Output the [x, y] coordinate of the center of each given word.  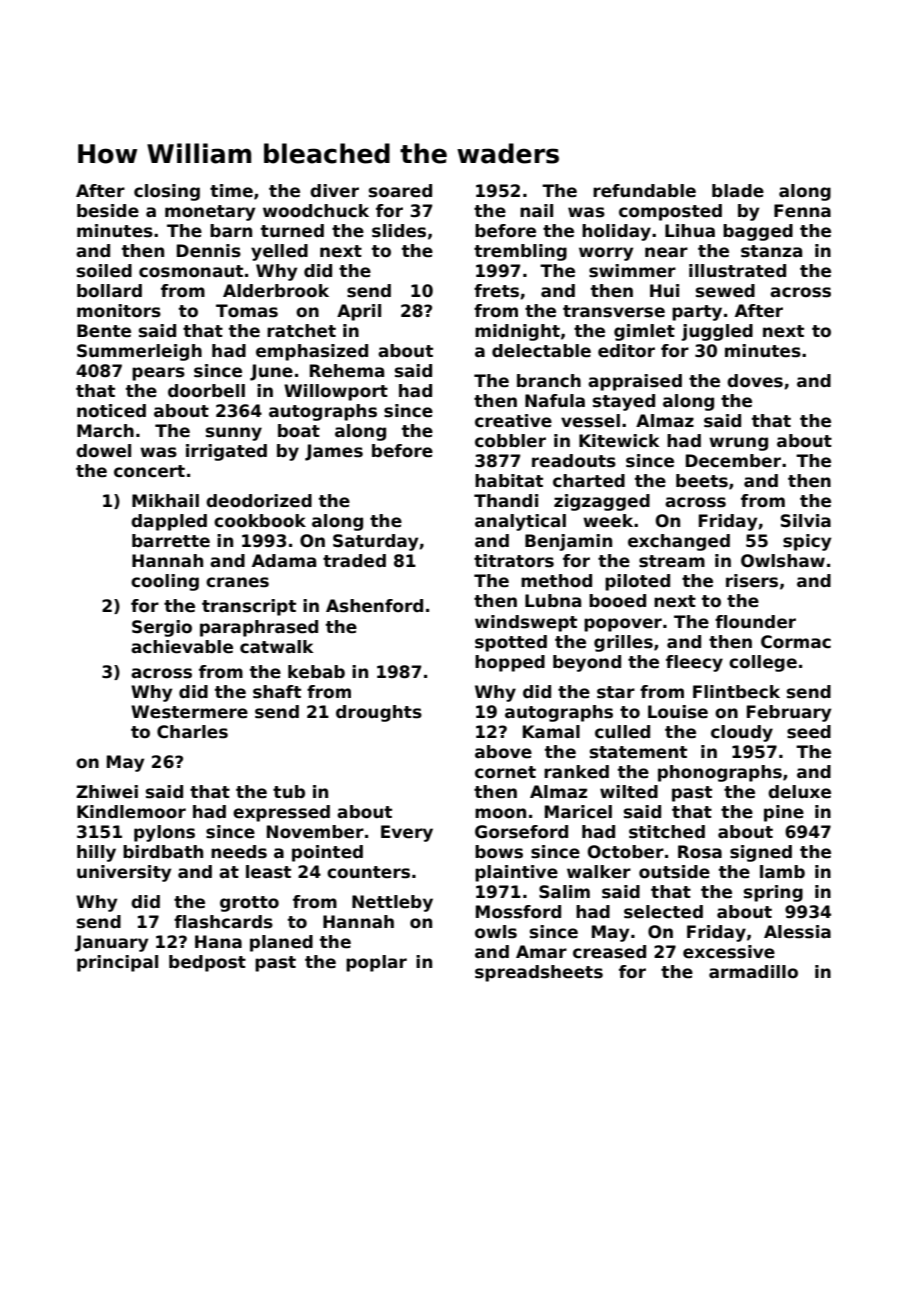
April [359, 312]
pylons [164, 833]
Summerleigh [139, 352]
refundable [644, 191]
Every [407, 833]
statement [638, 752]
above [503, 752]
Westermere [189, 712]
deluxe [799, 792]
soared [400, 191]
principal [117, 963]
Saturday [375, 542]
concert [149, 471]
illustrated [737, 271]
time [231, 191]
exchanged [679, 542]
